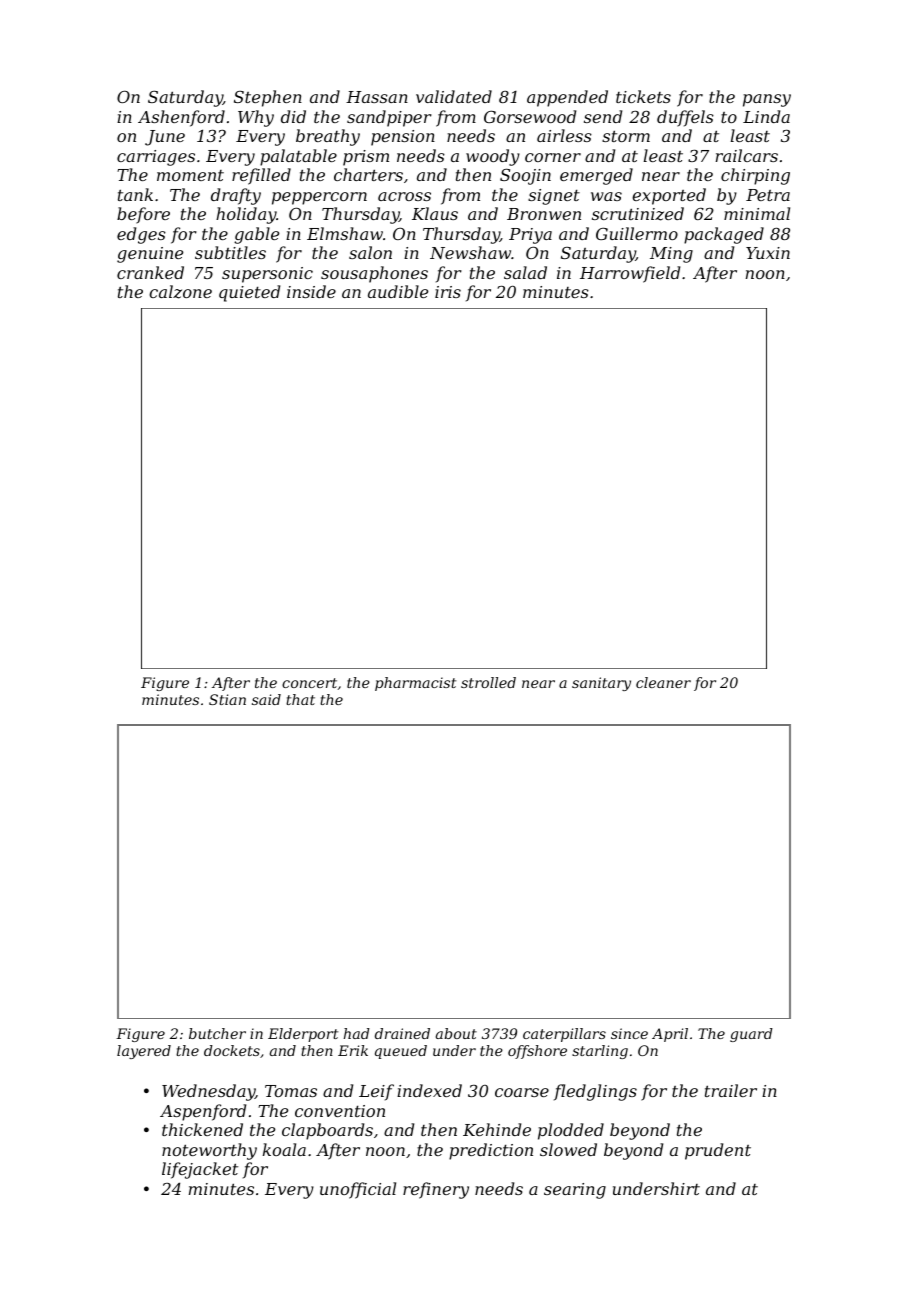 The height and width of the image is (1316, 908). I want to click on inside, so click(311, 291).
